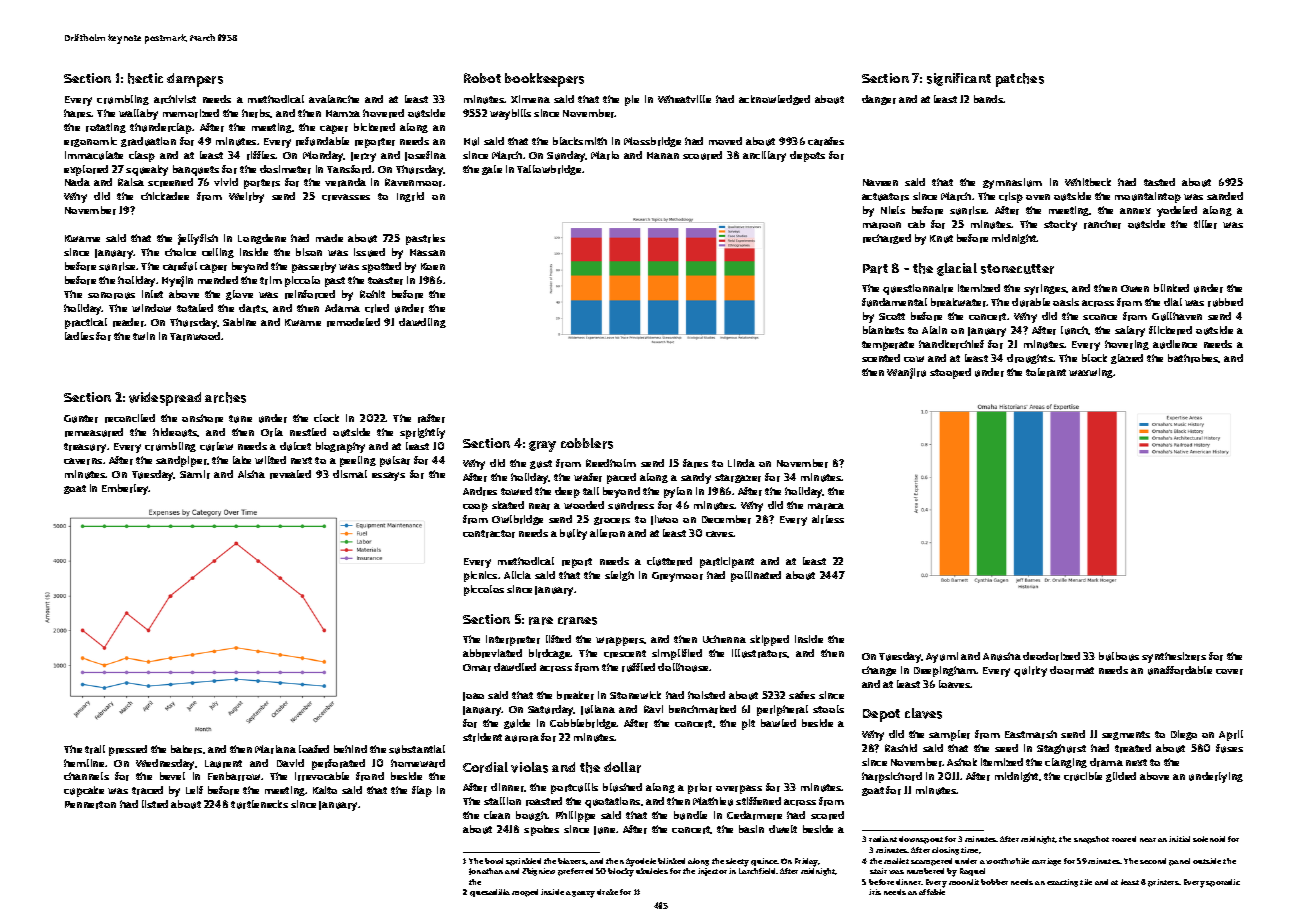 This document has width=1308, height=924. Describe the element at coordinates (951, 344) in the document. I see `handkerchief` at that location.
